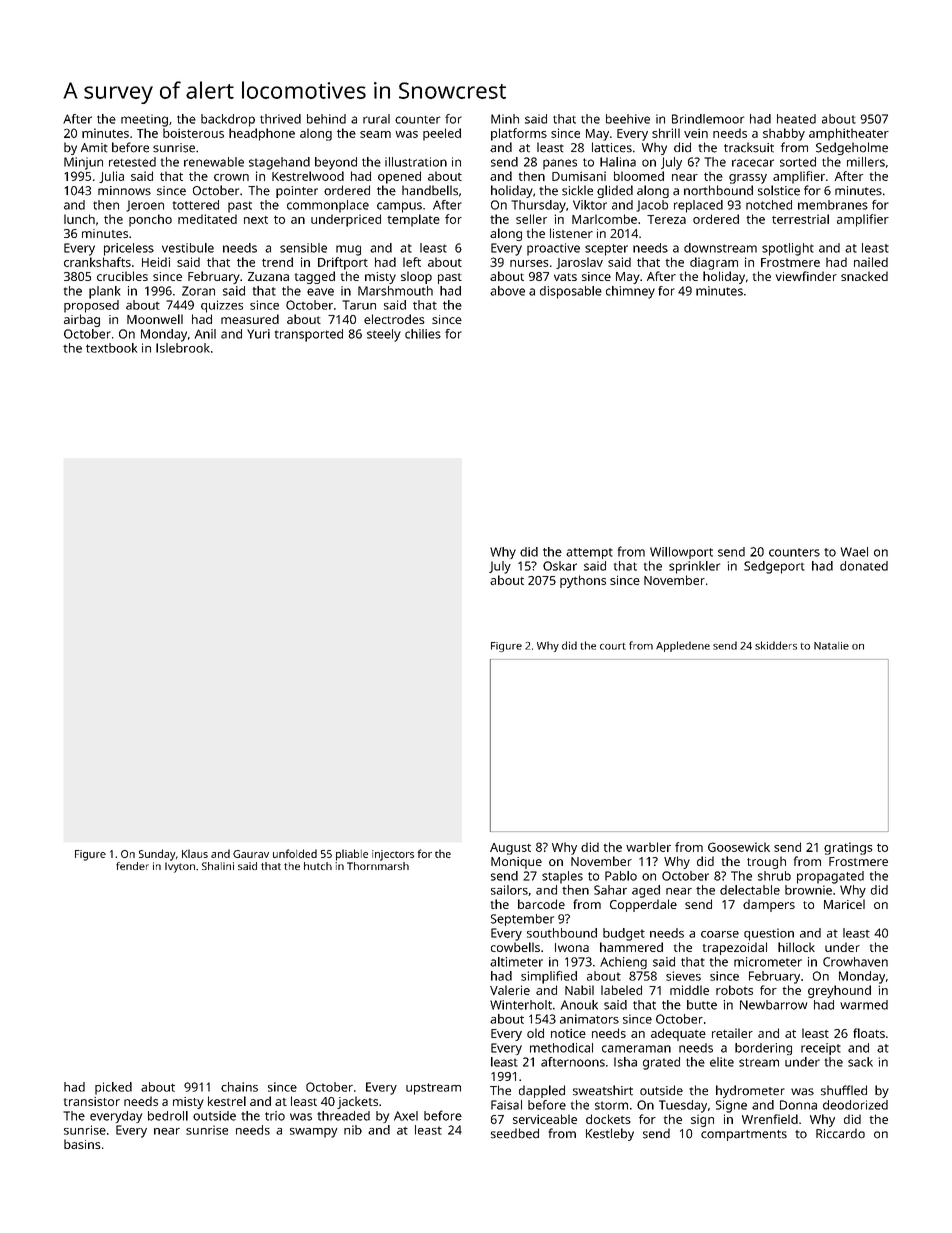  What do you see at coordinates (796, 119) in the document?
I see `heated` at bounding box center [796, 119].
